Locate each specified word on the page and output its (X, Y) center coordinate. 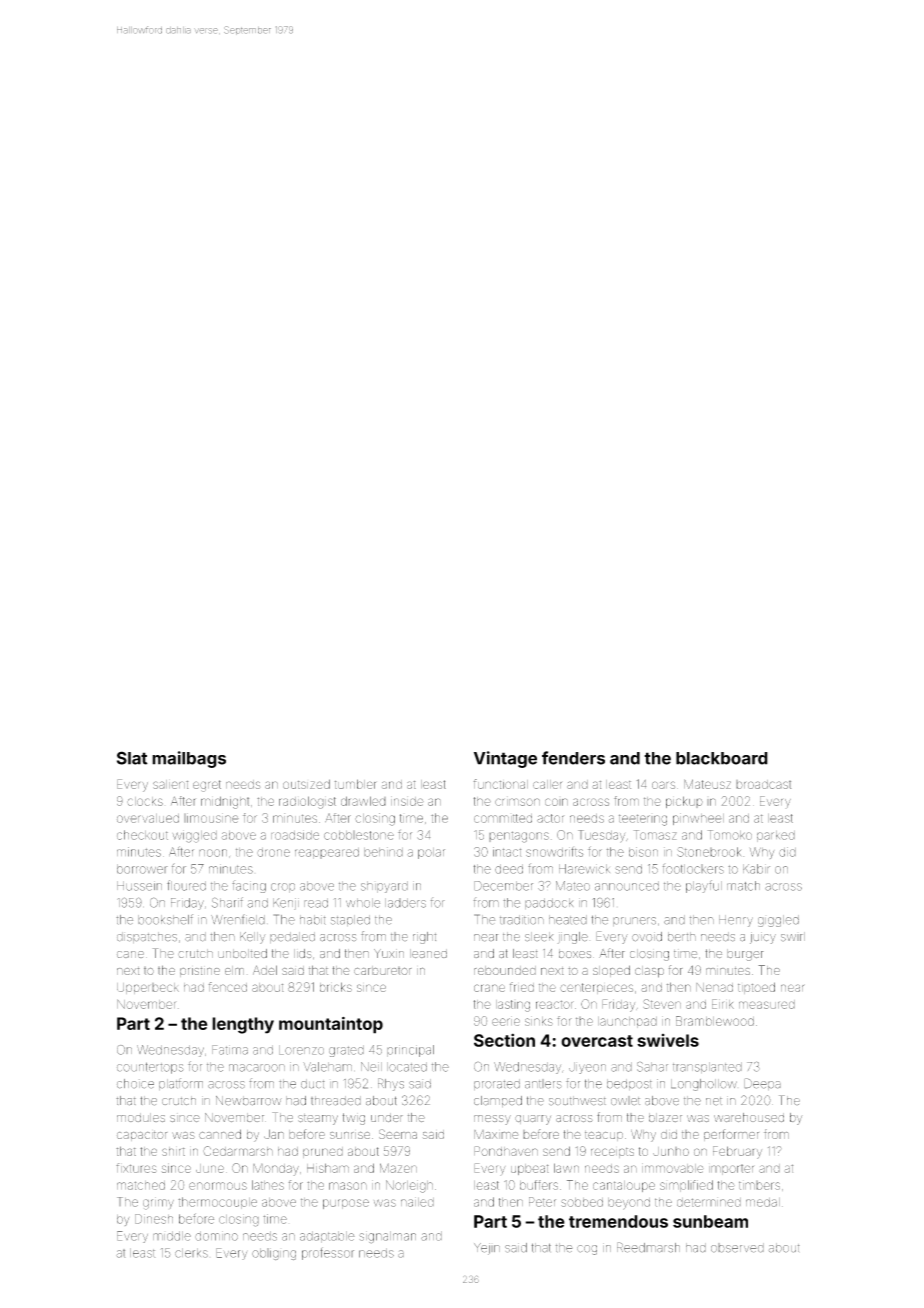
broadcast (763, 784)
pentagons (519, 837)
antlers (543, 1084)
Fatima (230, 1050)
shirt (173, 1151)
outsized (306, 784)
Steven (662, 1004)
